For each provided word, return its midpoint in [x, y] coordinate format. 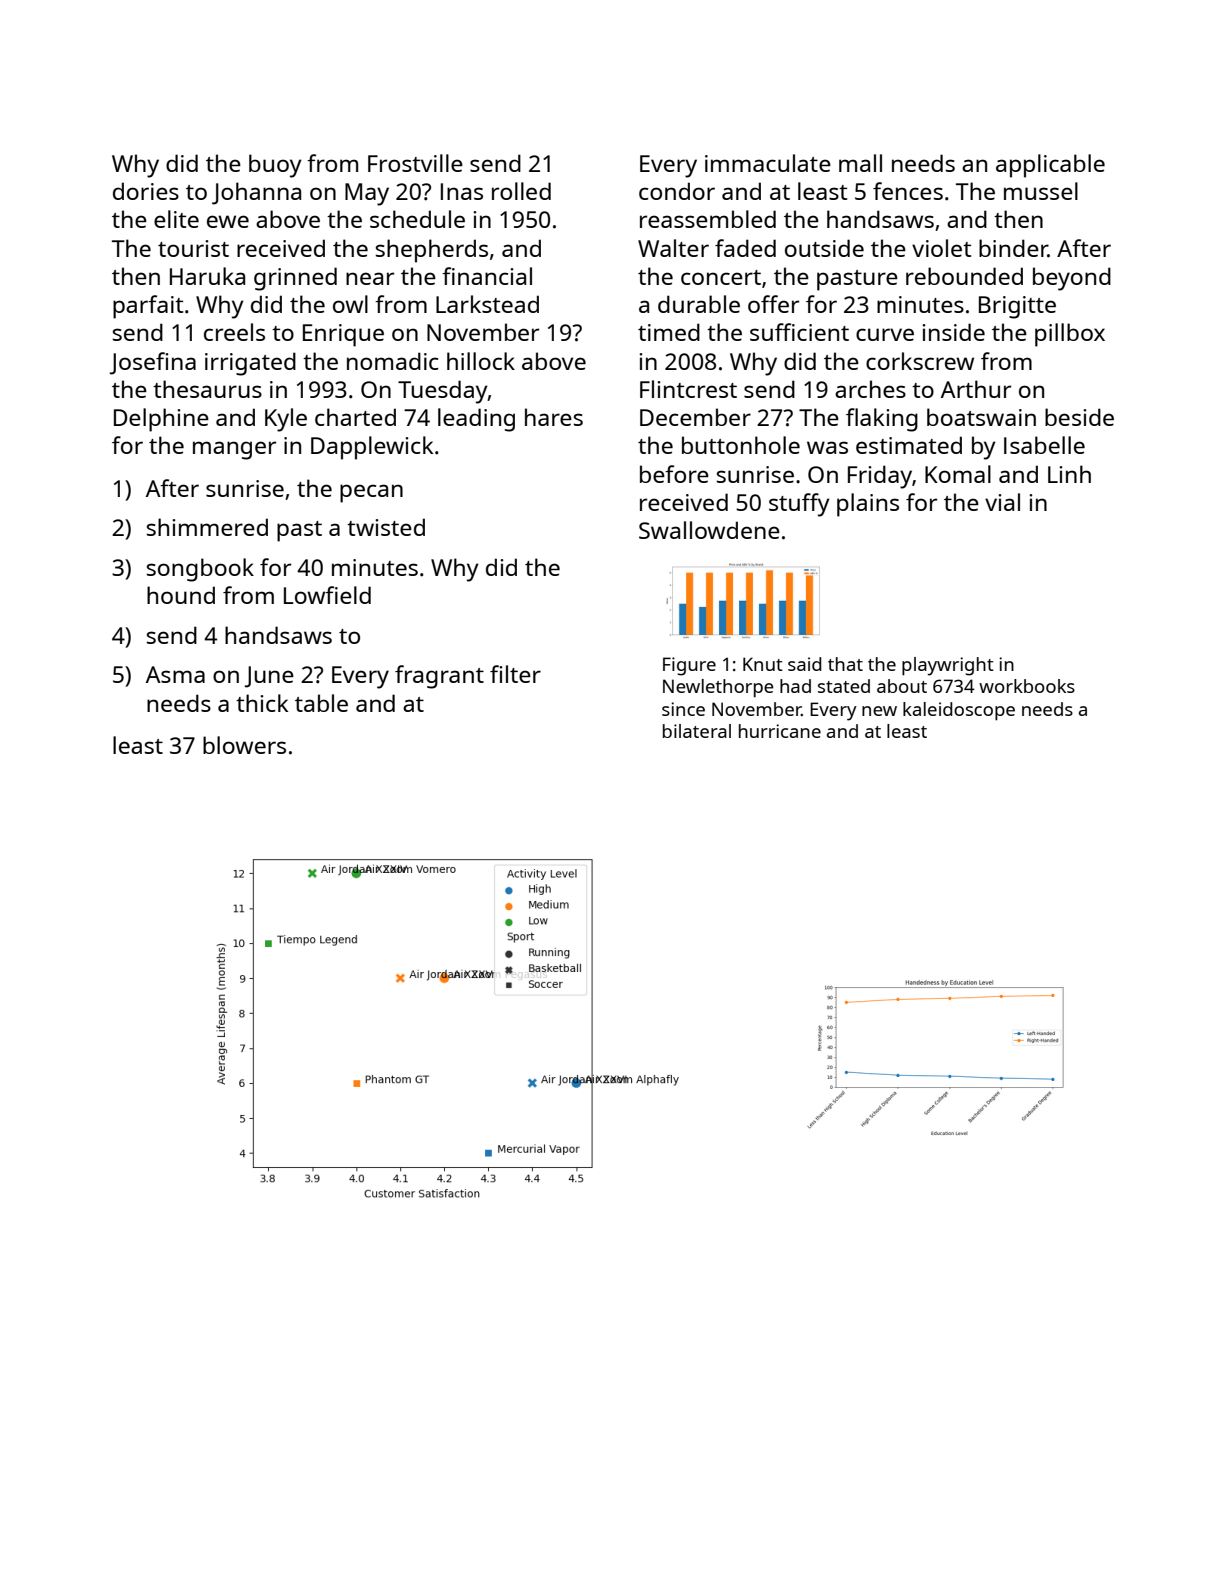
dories [146, 191]
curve [885, 334]
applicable [1050, 166]
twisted [386, 527]
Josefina [153, 363]
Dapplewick [372, 448]
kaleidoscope [959, 711]
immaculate [768, 163]
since [683, 709]
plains [868, 505]
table [321, 703]
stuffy [799, 505]
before [674, 474]
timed [669, 332]
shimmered [207, 527]
